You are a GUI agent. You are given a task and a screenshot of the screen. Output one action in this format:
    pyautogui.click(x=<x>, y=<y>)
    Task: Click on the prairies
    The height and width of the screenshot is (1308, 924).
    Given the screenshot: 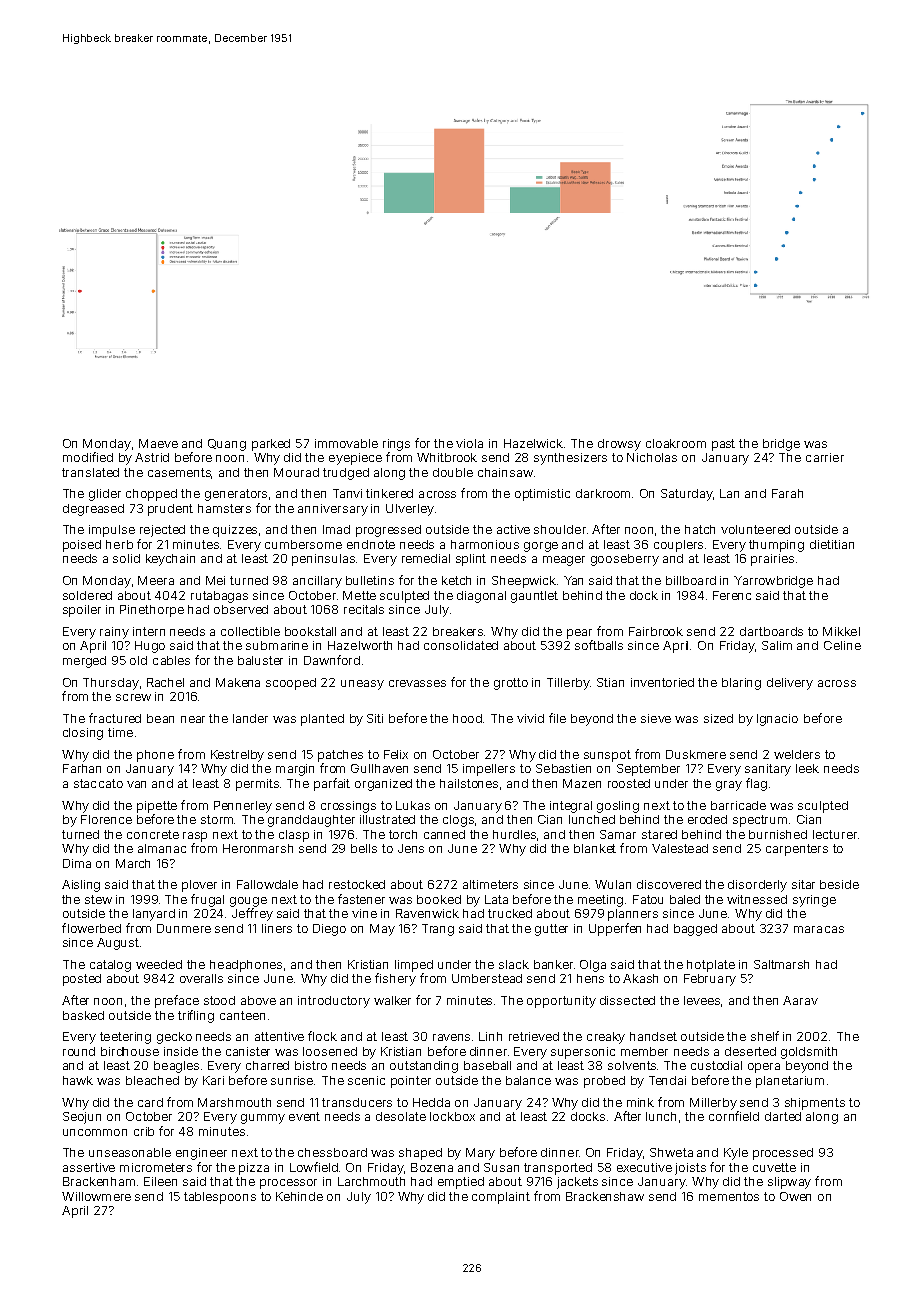 What is the action you would take?
    pyautogui.click(x=772, y=560)
